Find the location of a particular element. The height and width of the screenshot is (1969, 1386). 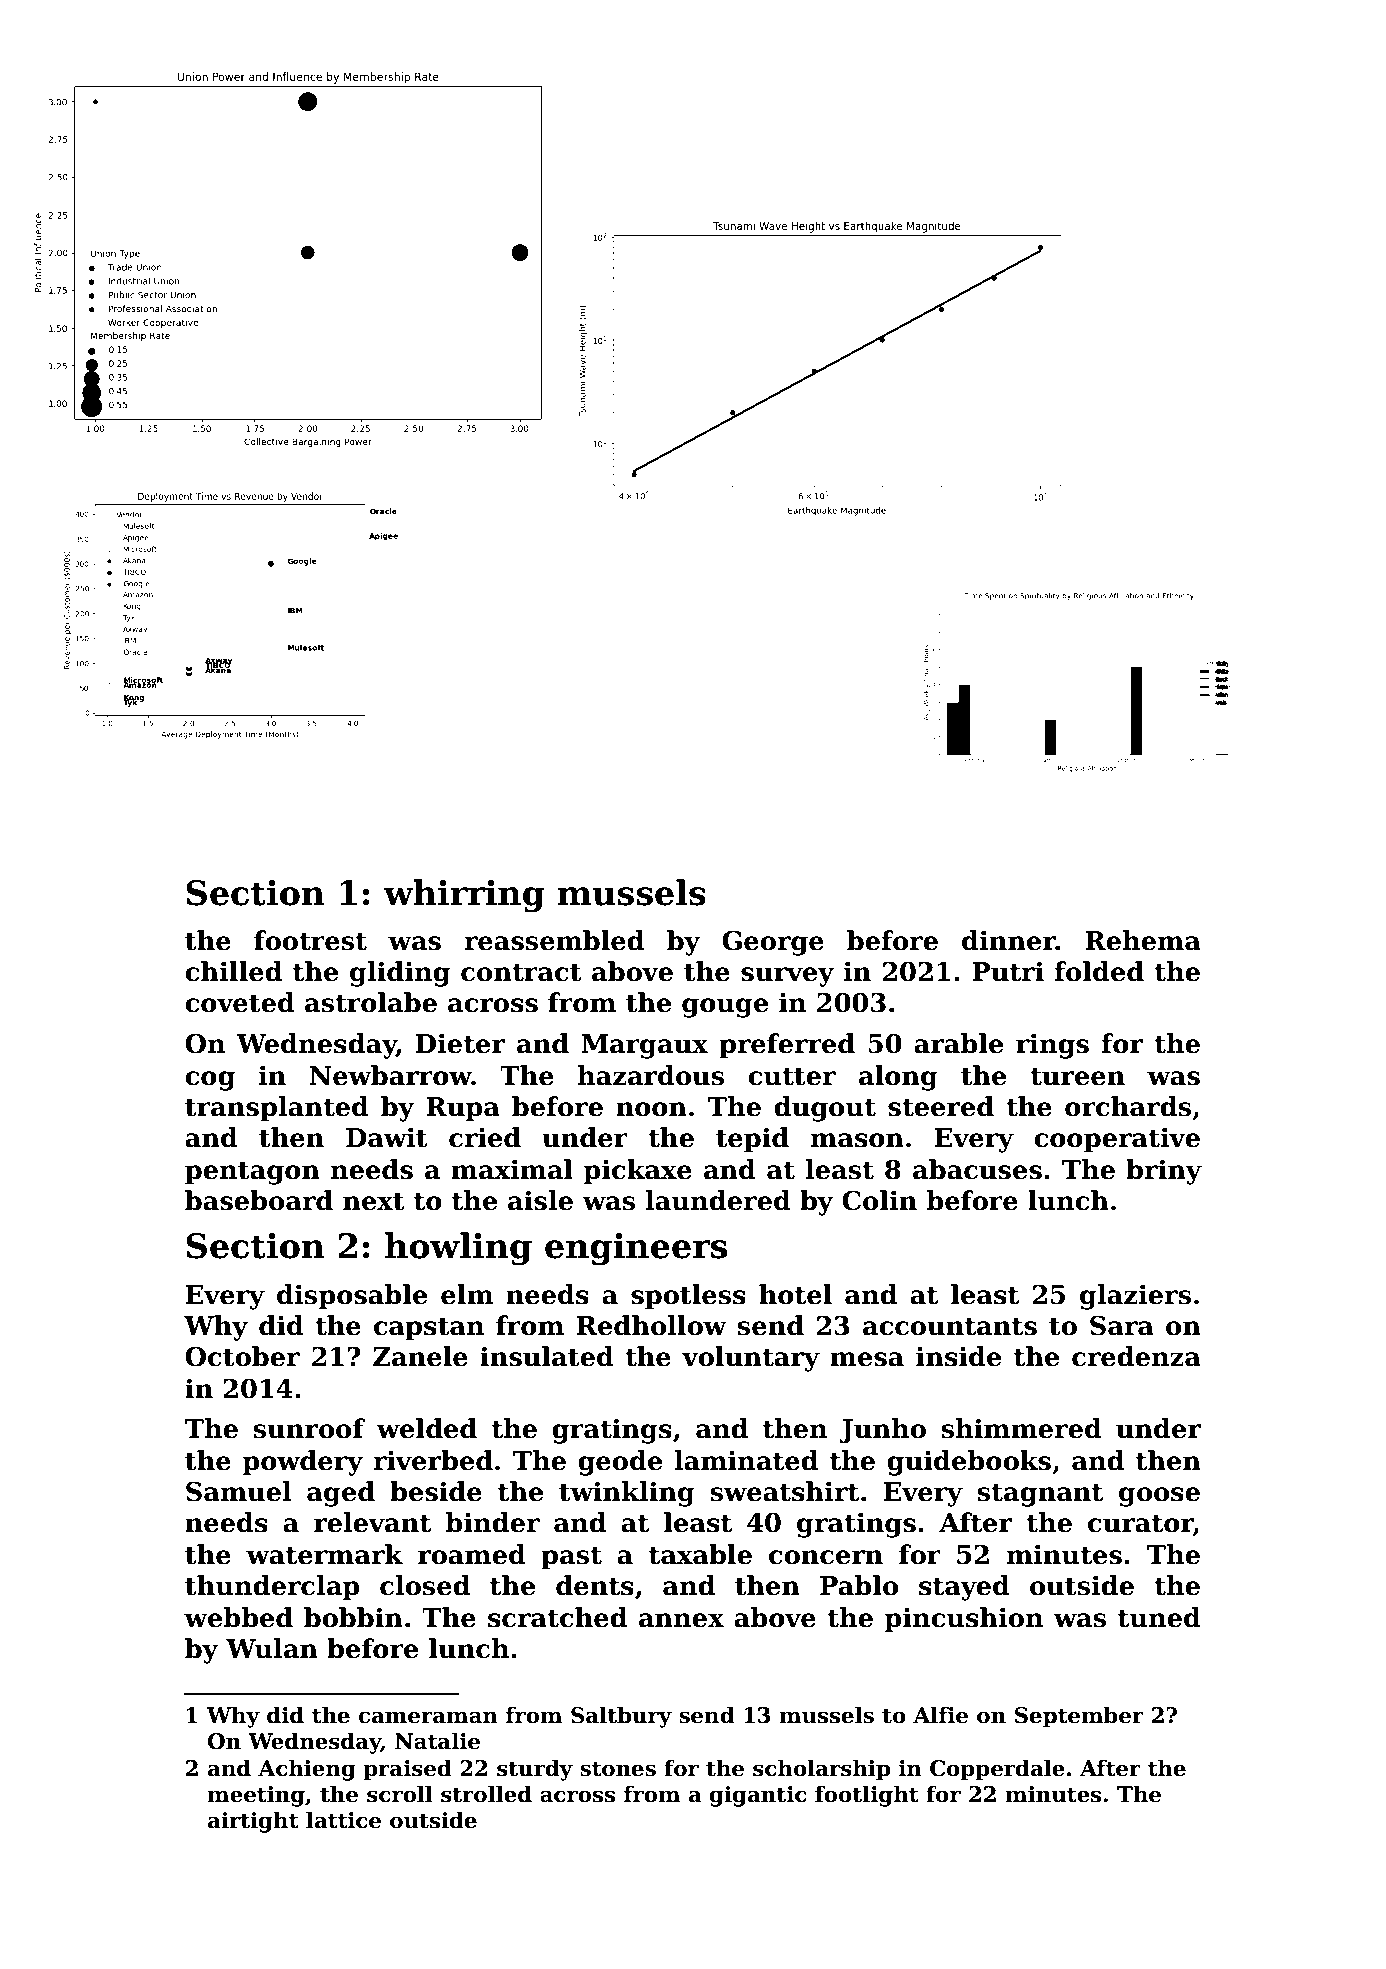

George is located at coordinates (773, 943).
